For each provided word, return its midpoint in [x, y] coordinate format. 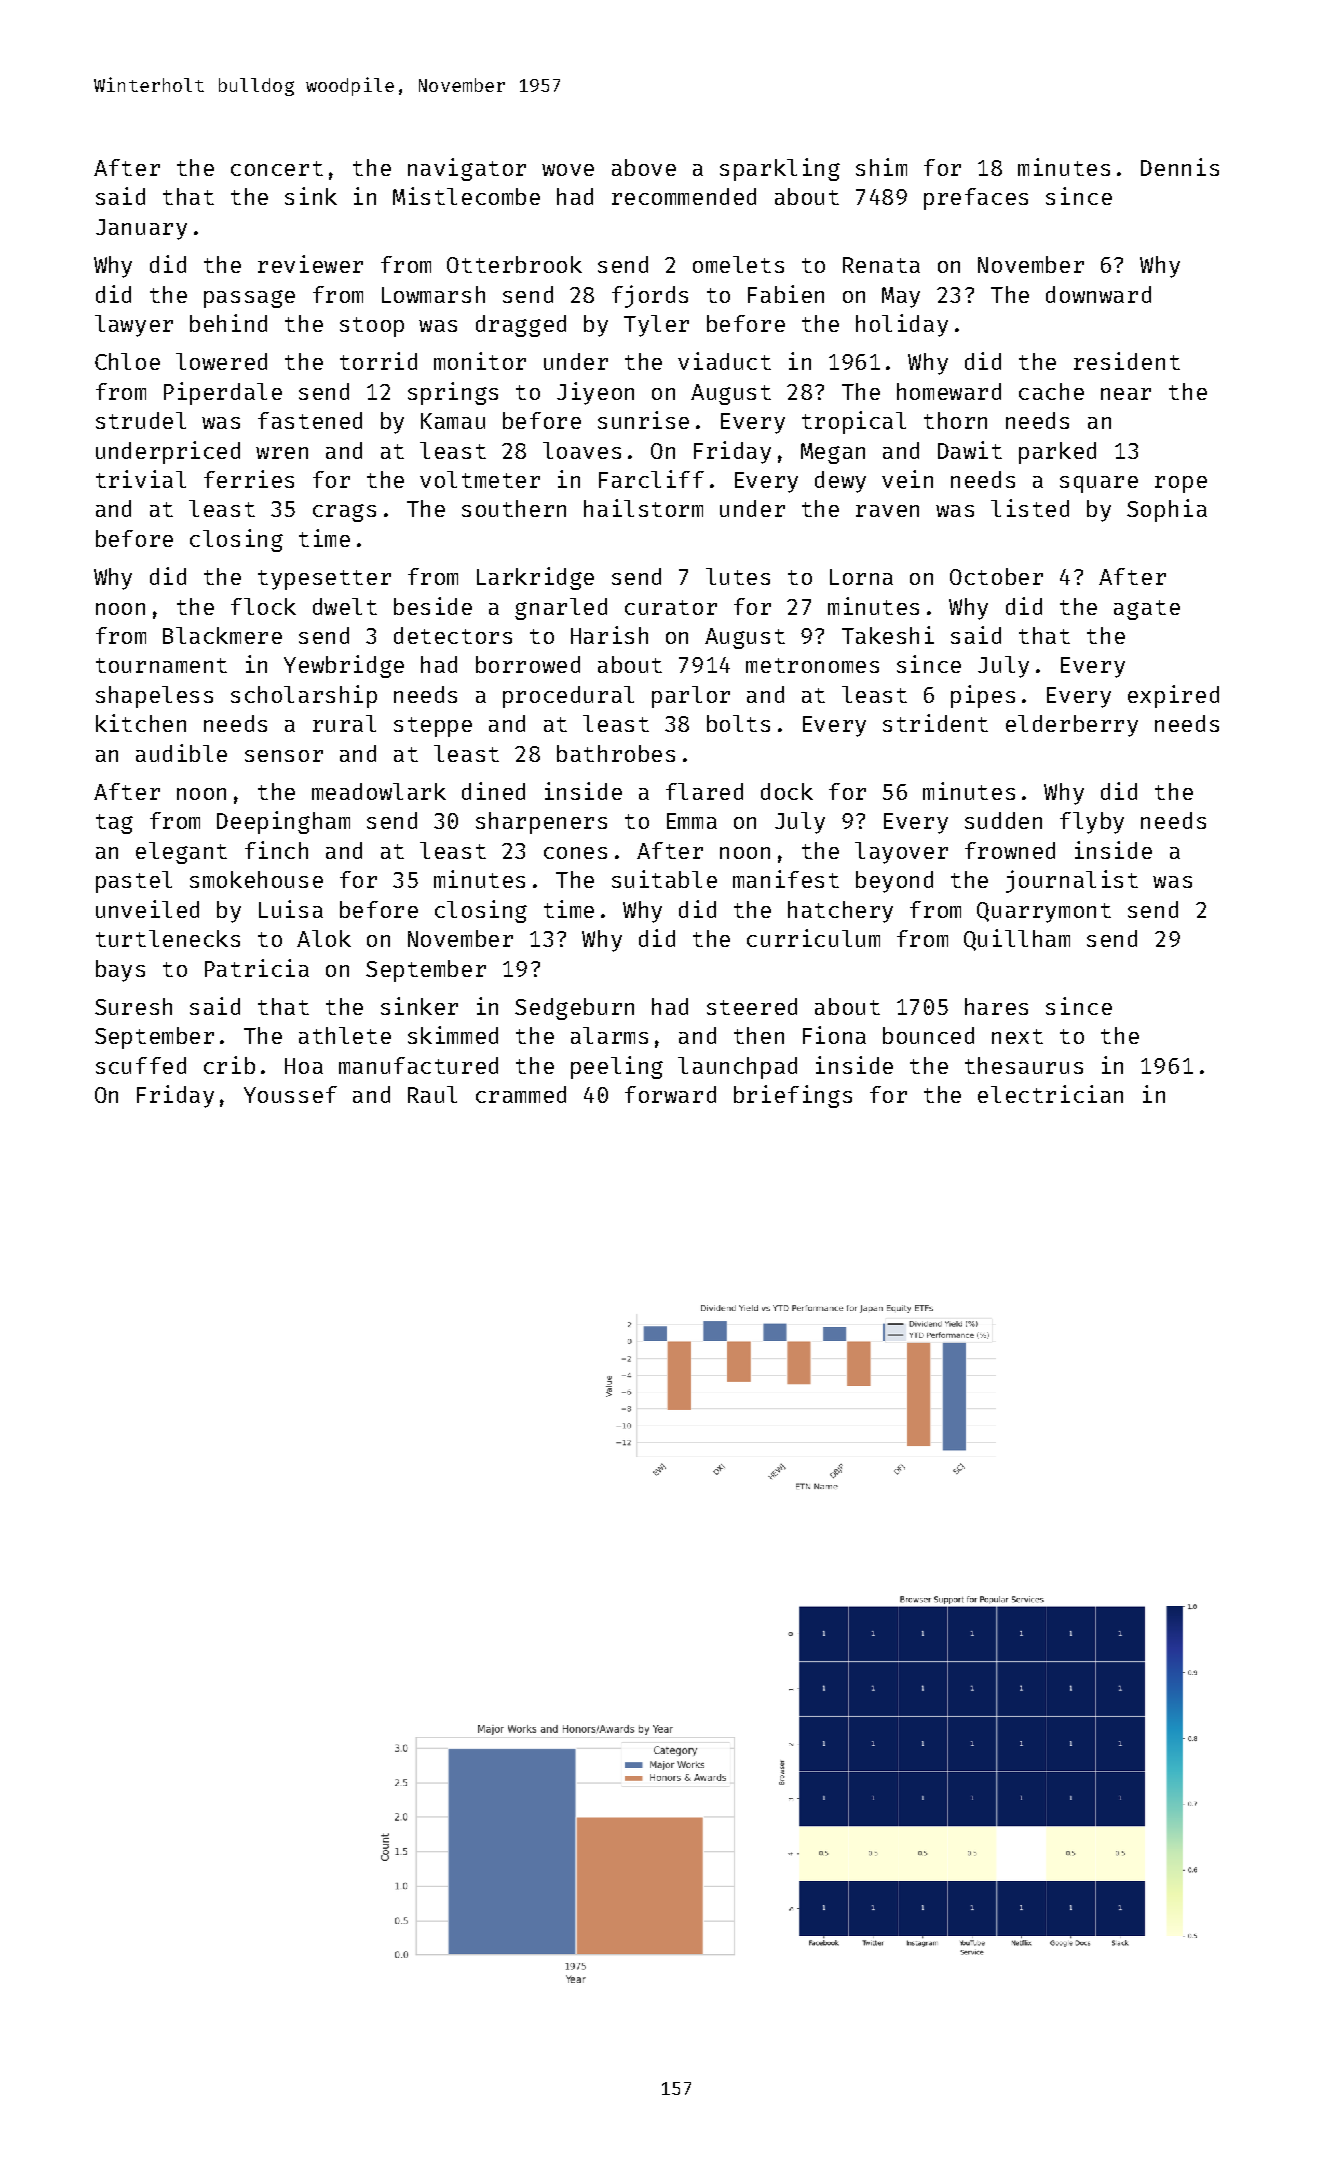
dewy [840, 482]
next [1017, 1036]
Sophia [1167, 510]
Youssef [290, 1094]
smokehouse [256, 879]
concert [277, 168]
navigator [467, 169]
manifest [786, 879]
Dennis [1180, 167]
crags [344, 513]
